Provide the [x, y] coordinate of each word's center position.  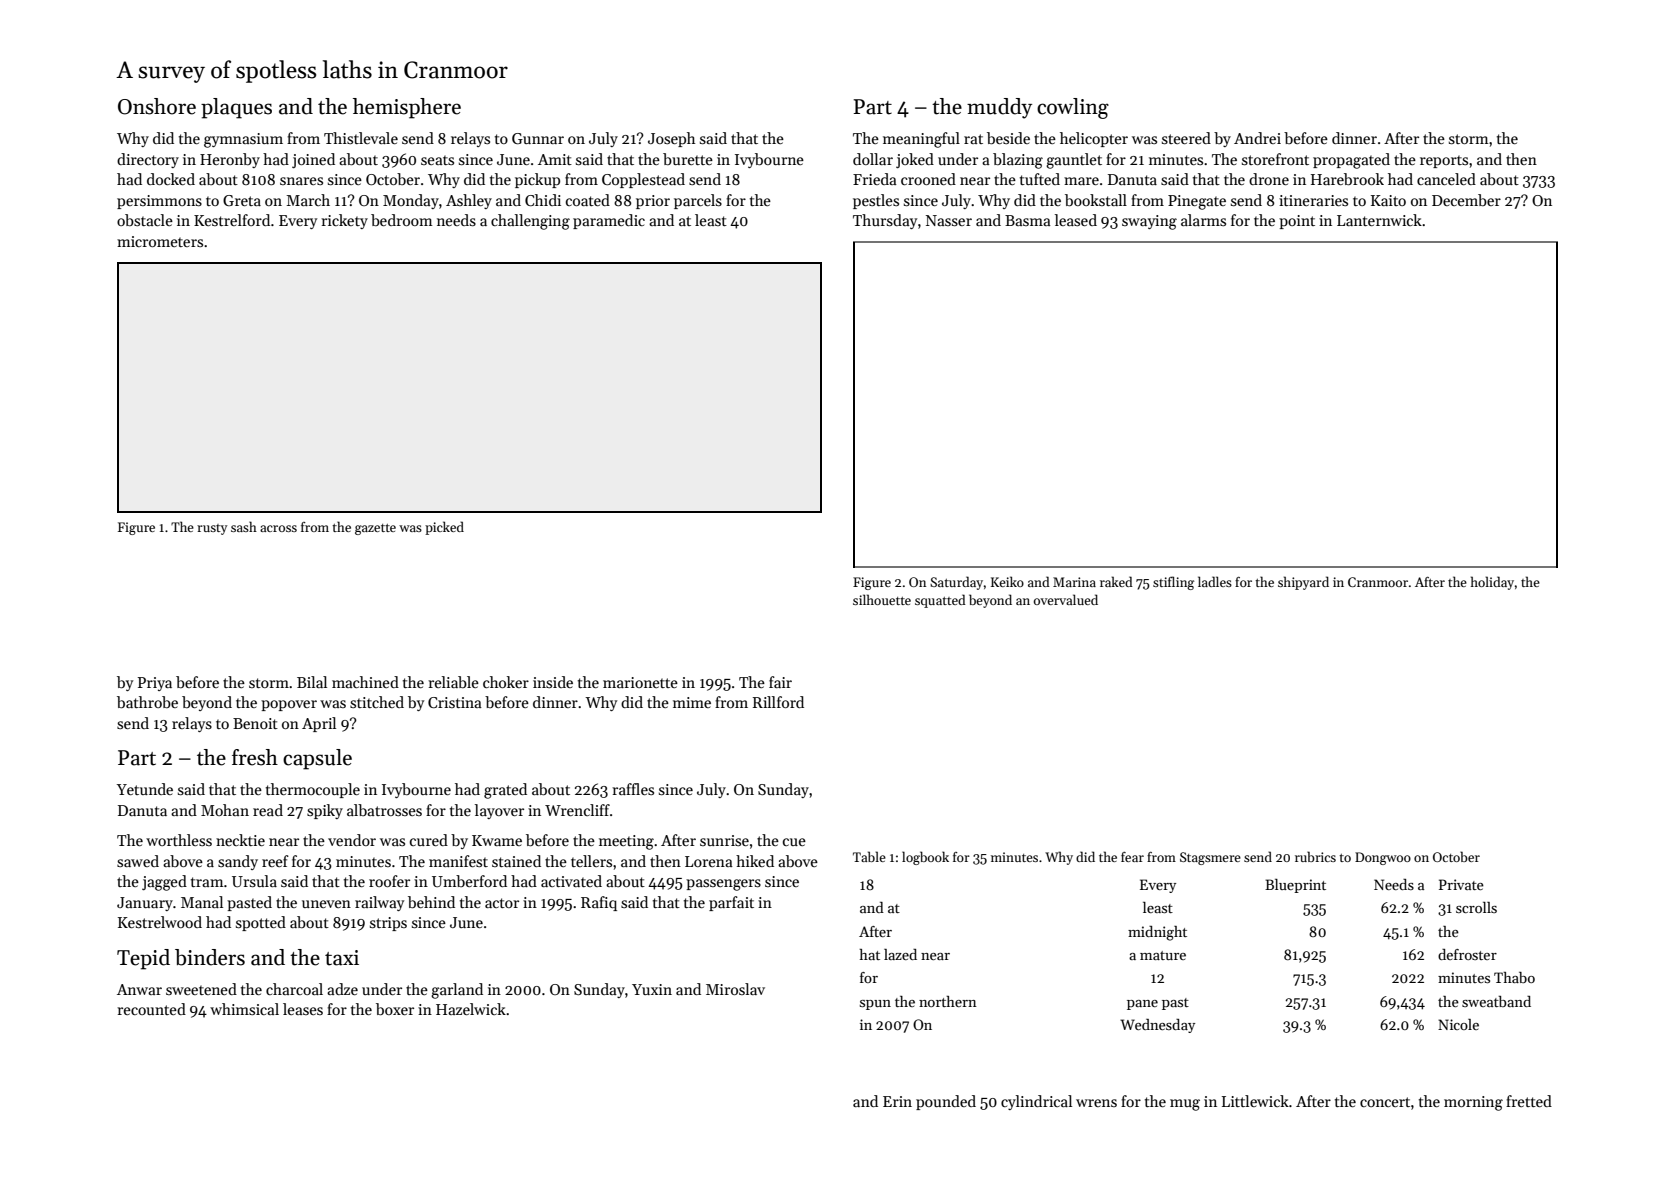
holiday [1492, 583]
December [1466, 200]
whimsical [244, 1009]
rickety [344, 221]
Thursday [885, 221]
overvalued [1066, 599]
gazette [375, 529]
